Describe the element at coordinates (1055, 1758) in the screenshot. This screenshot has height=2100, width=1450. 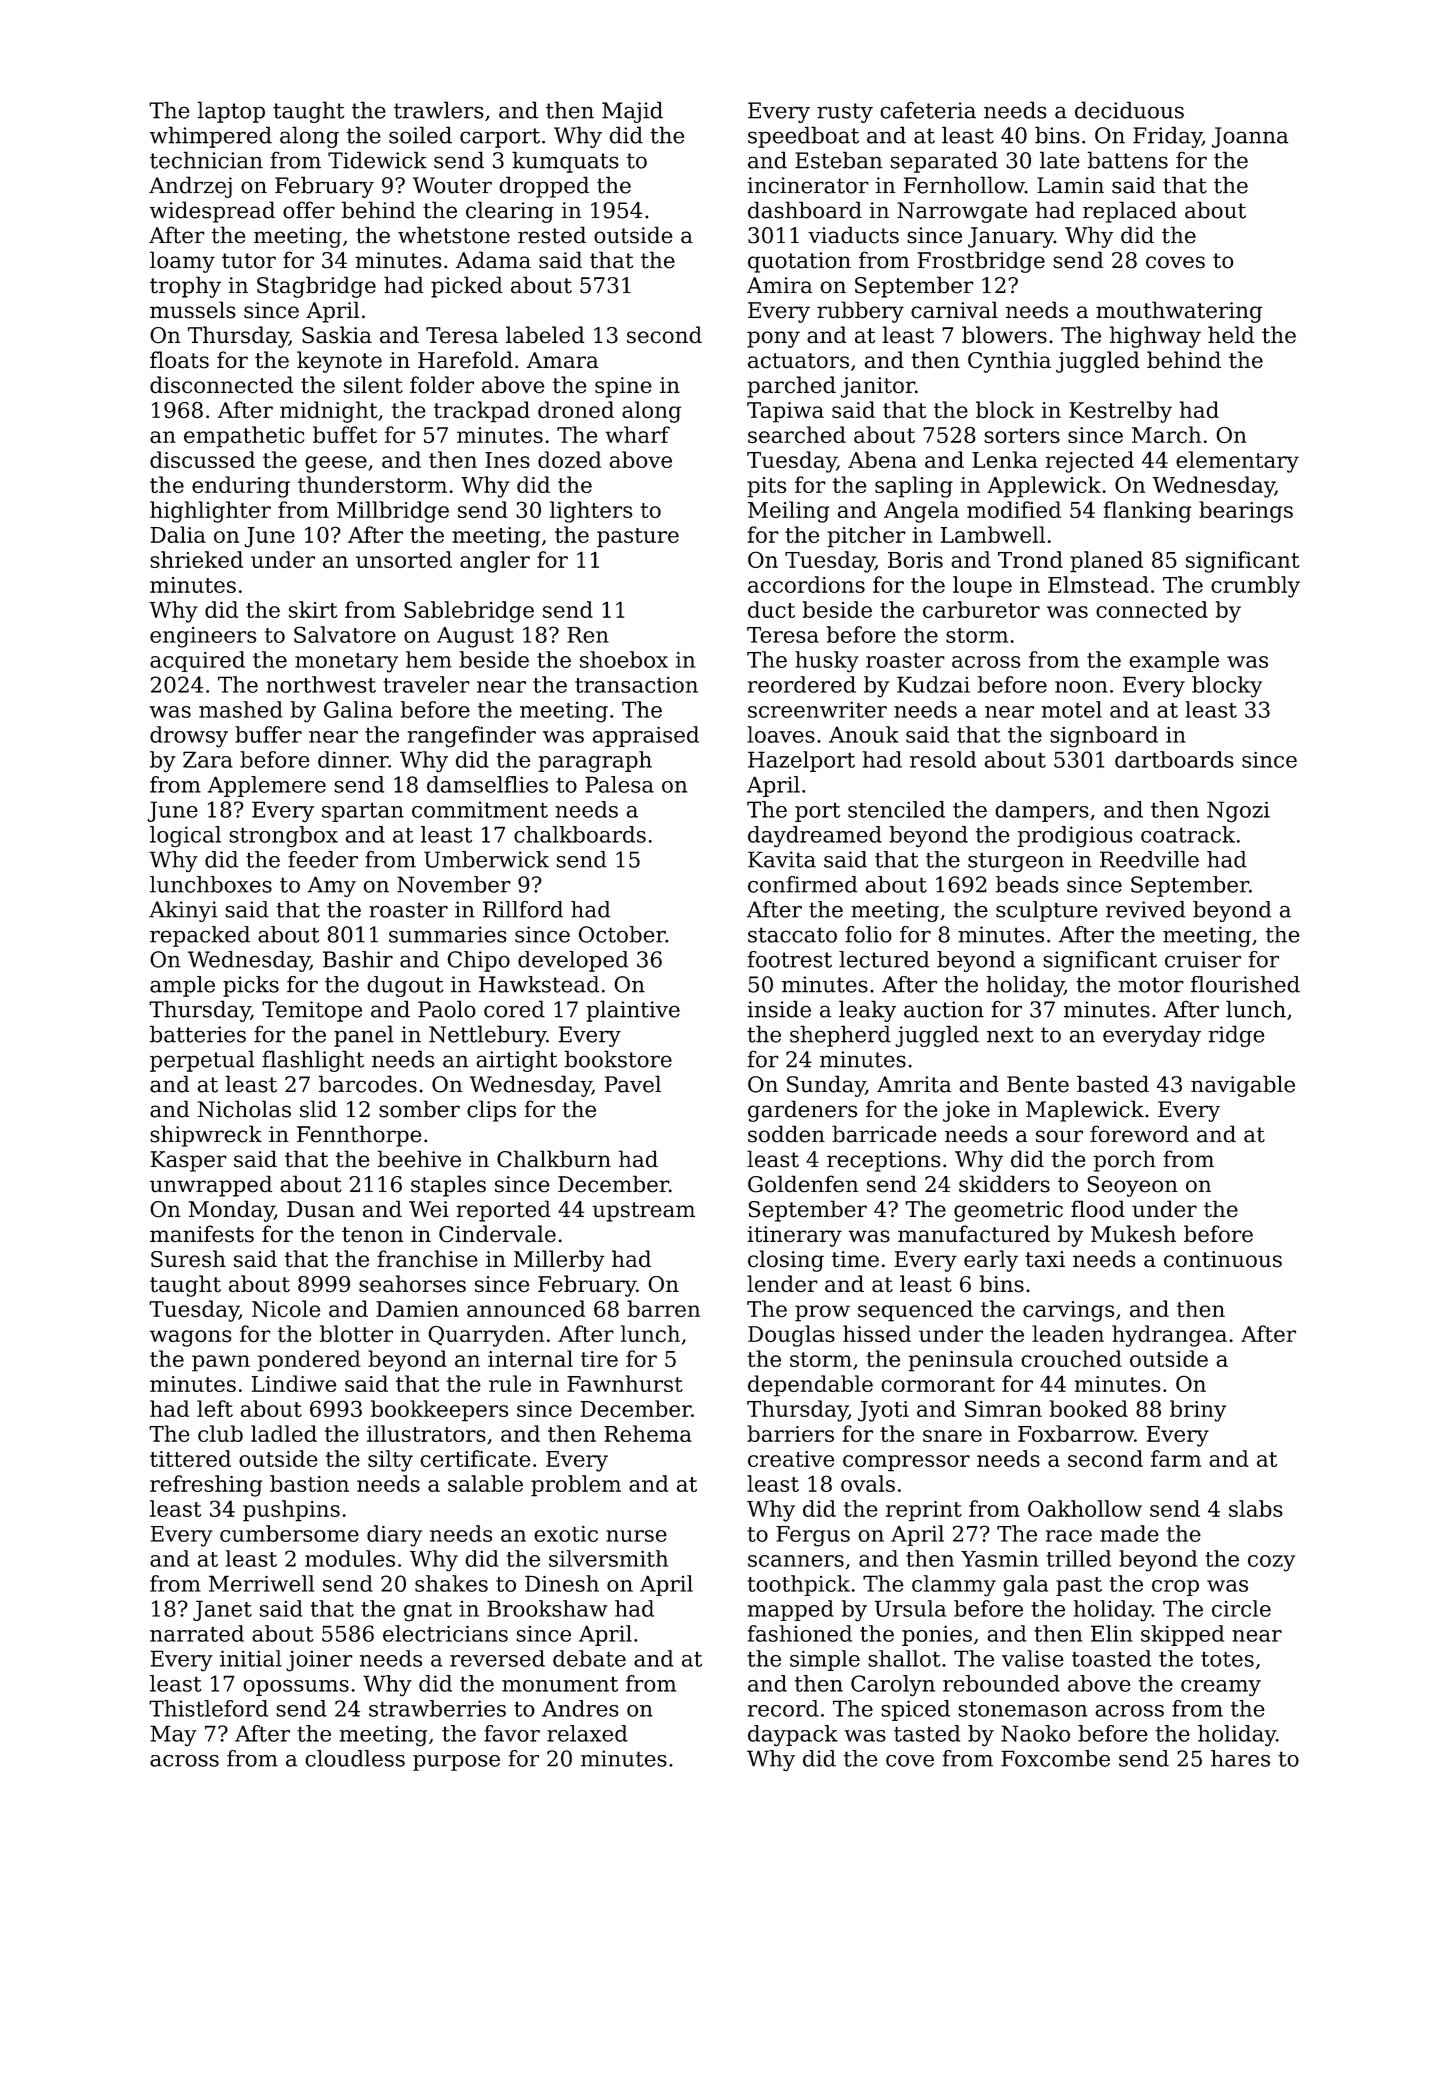
I see `Foxcombe` at that location.
